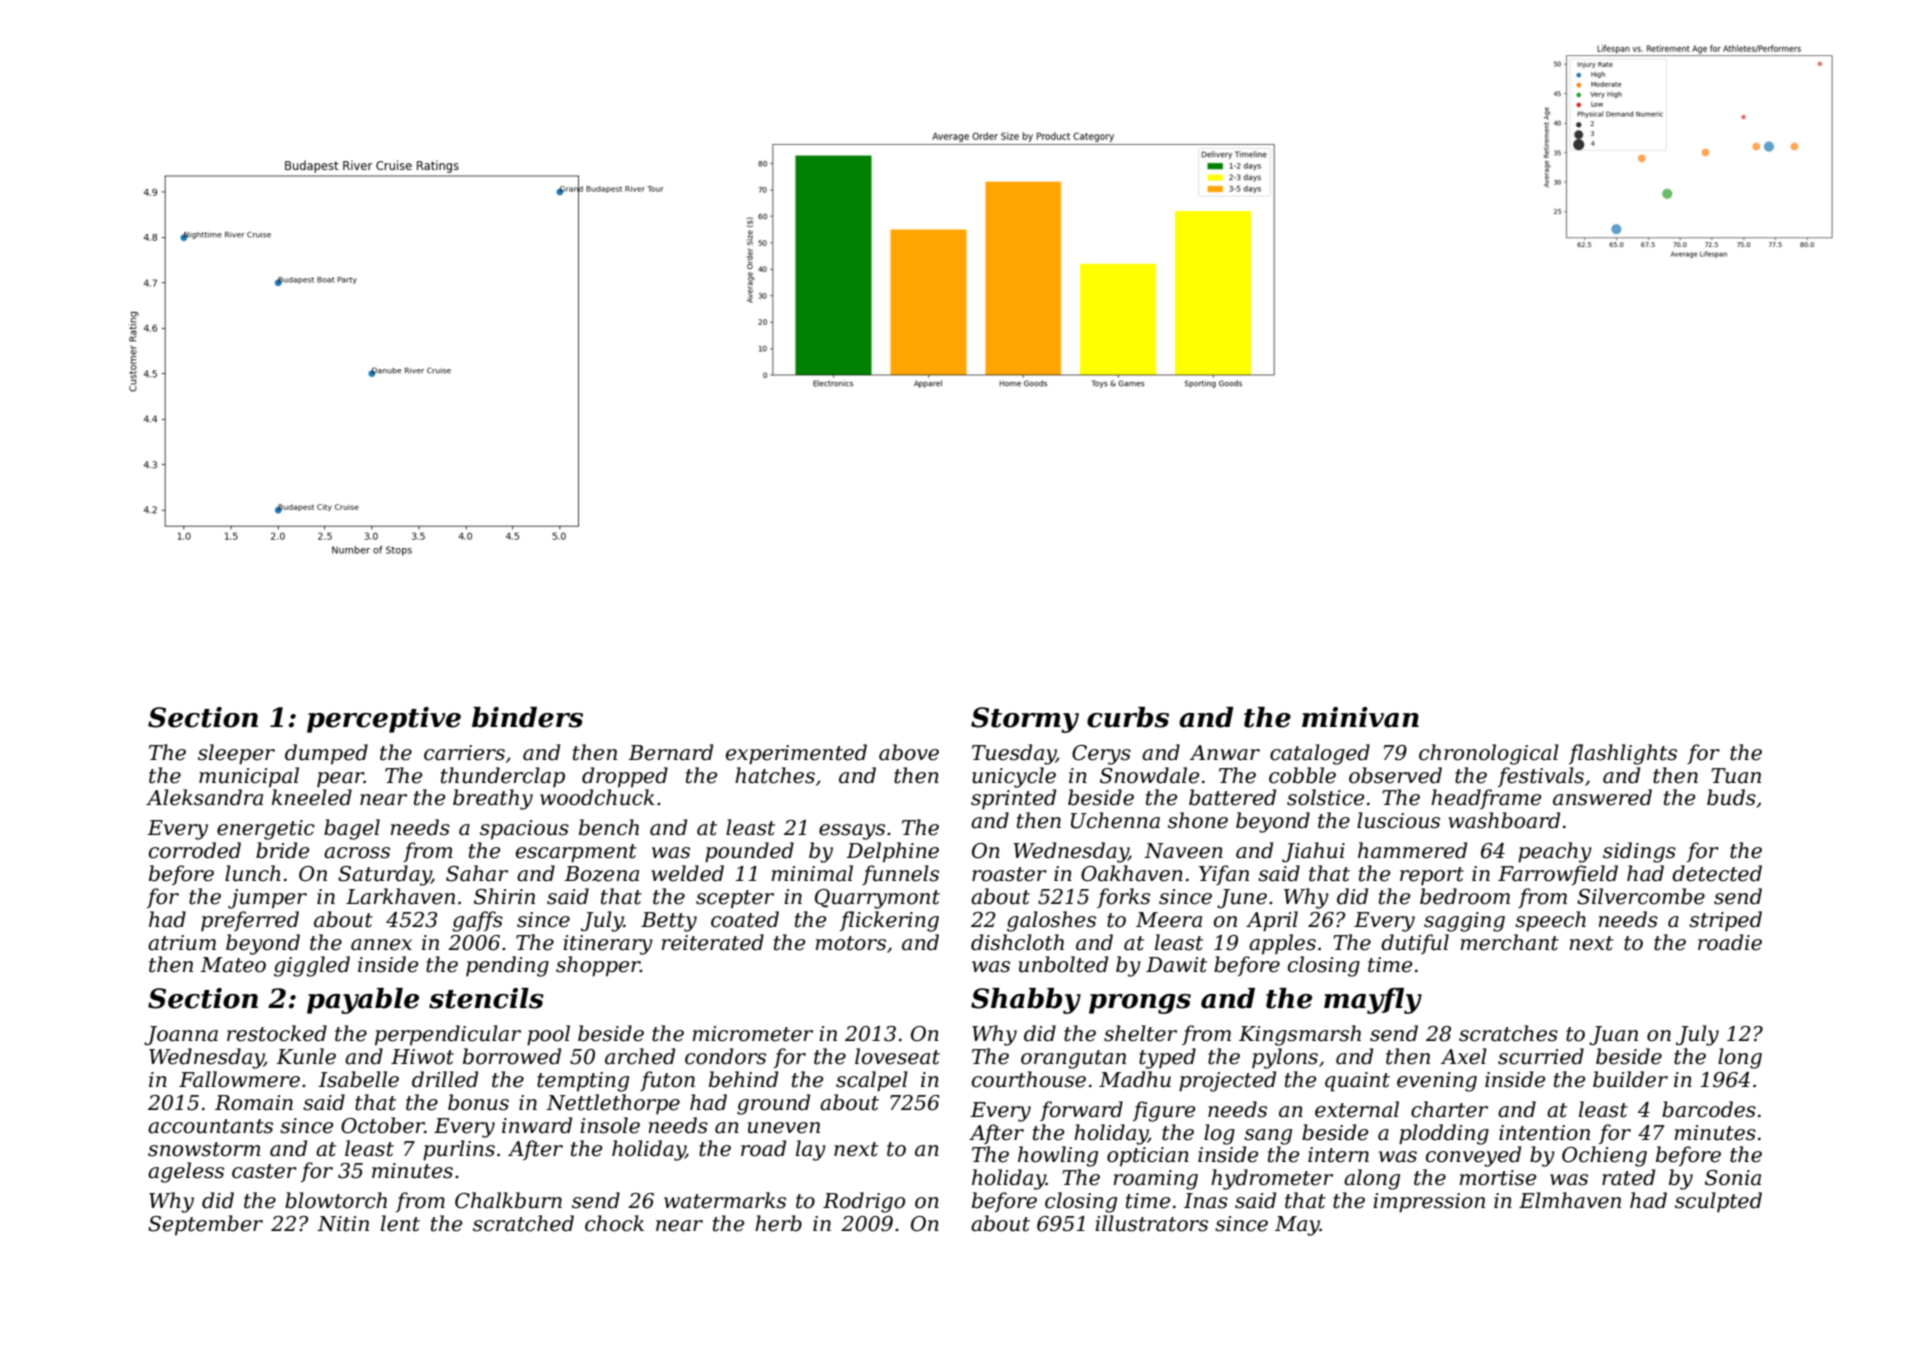 The width and height of the page is (1911, 1351). What do you see at coordinates (784, 1128) in the page?
I see `uneven` at bounding box center [784, 1128].
